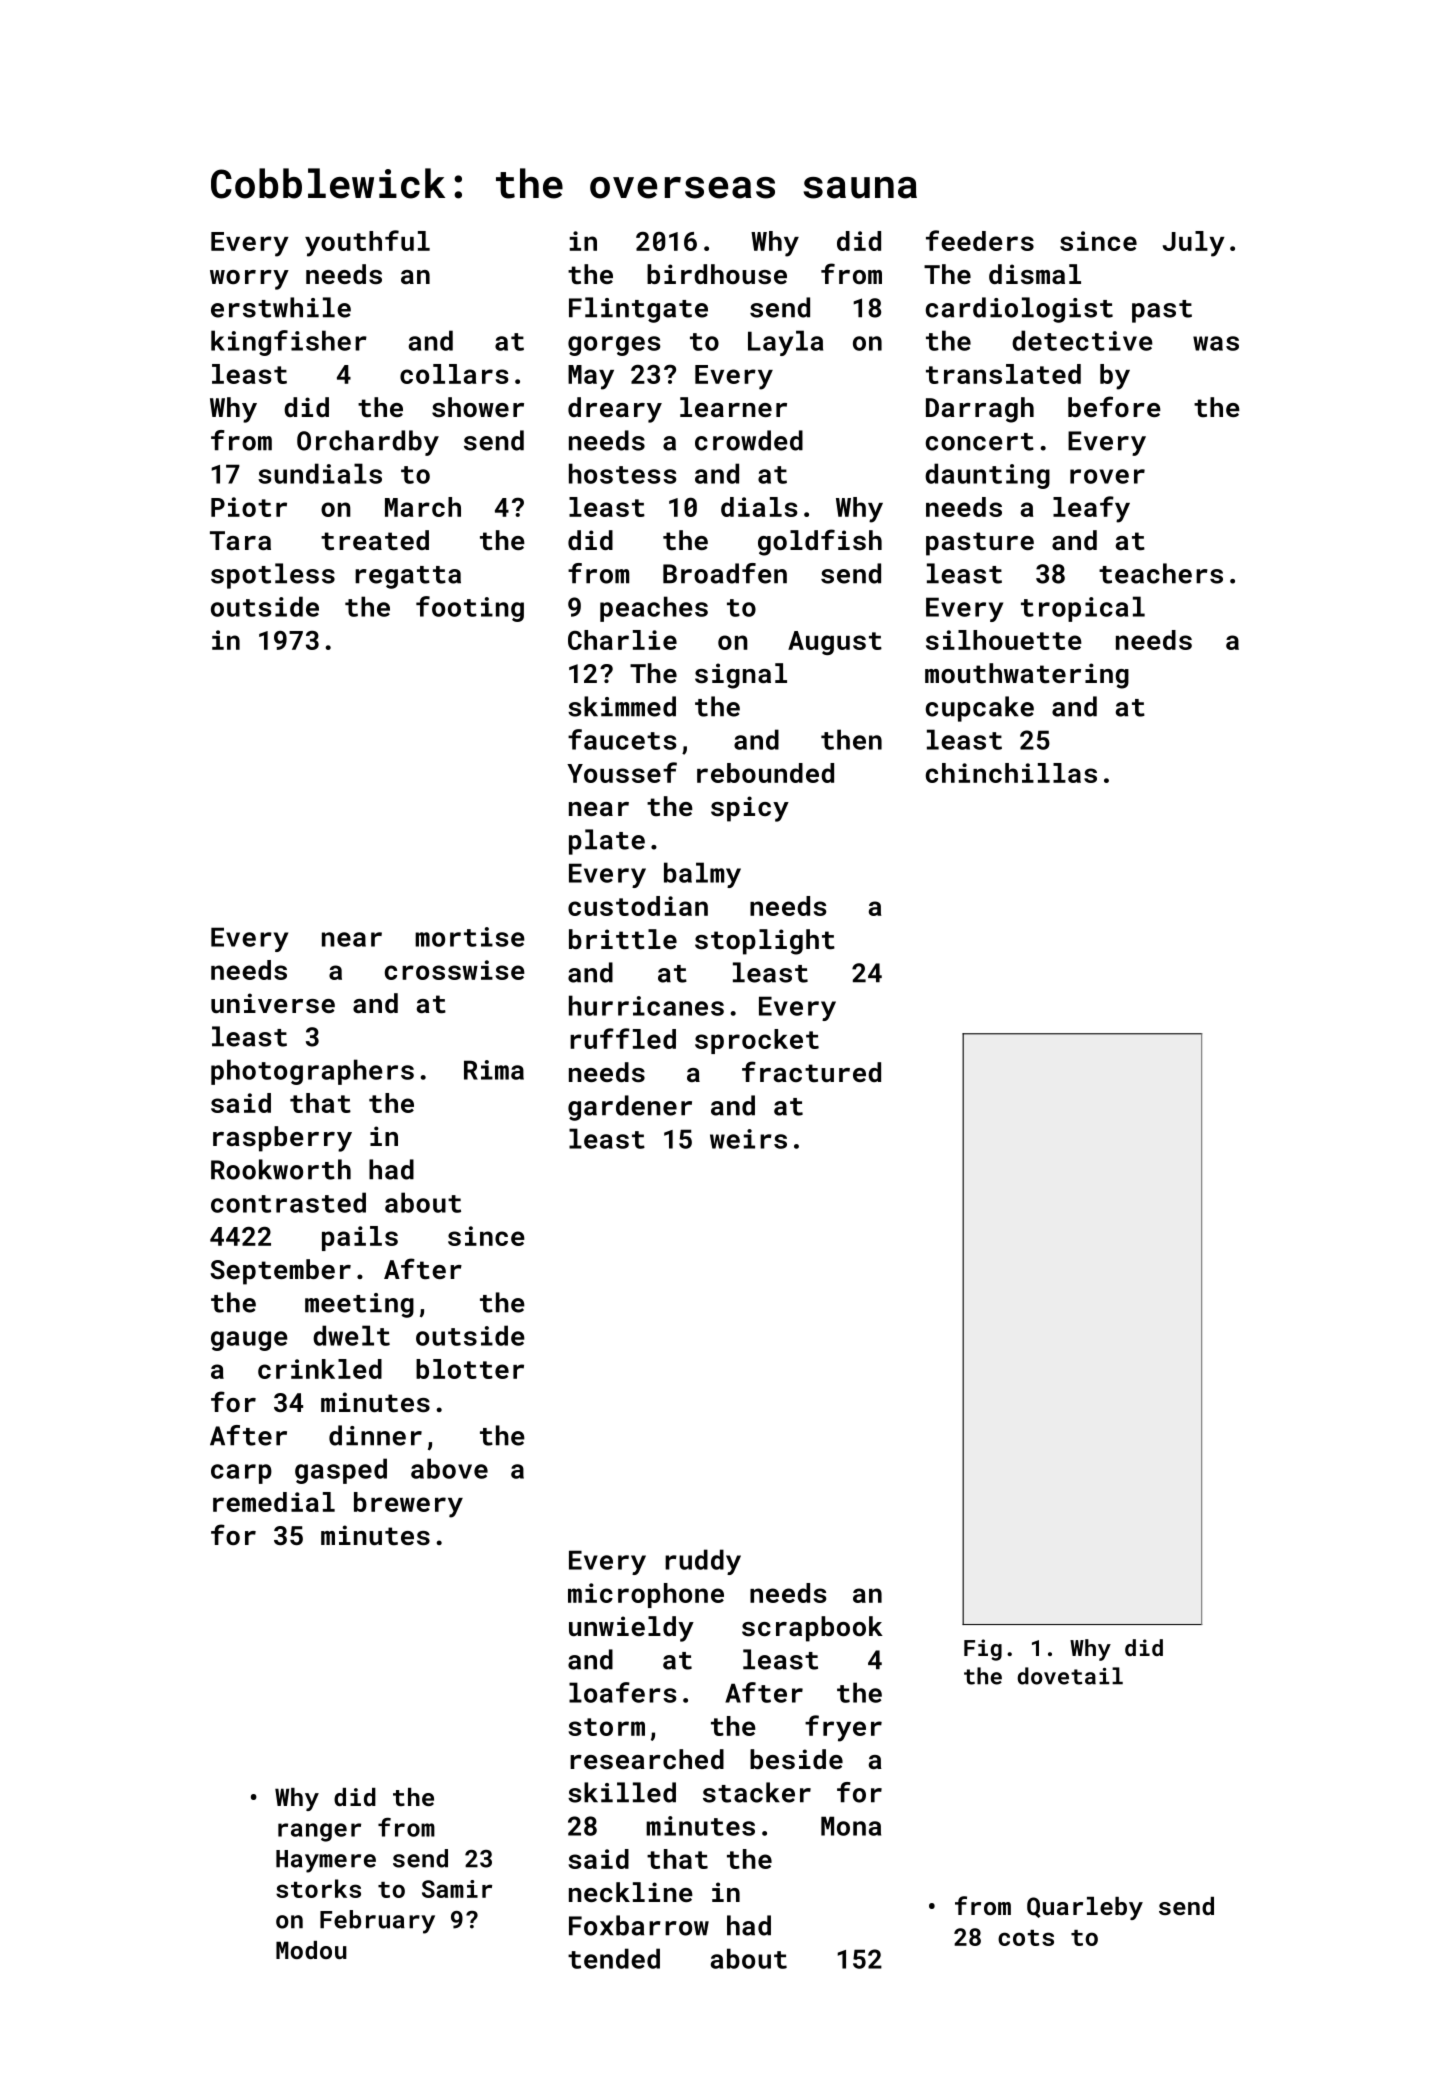 The height and width of the page is (2100, 1450). What do you see at coordinates (281, 1169) in the page?
I see `Rookworth` at bounding box center [281, 1169].
